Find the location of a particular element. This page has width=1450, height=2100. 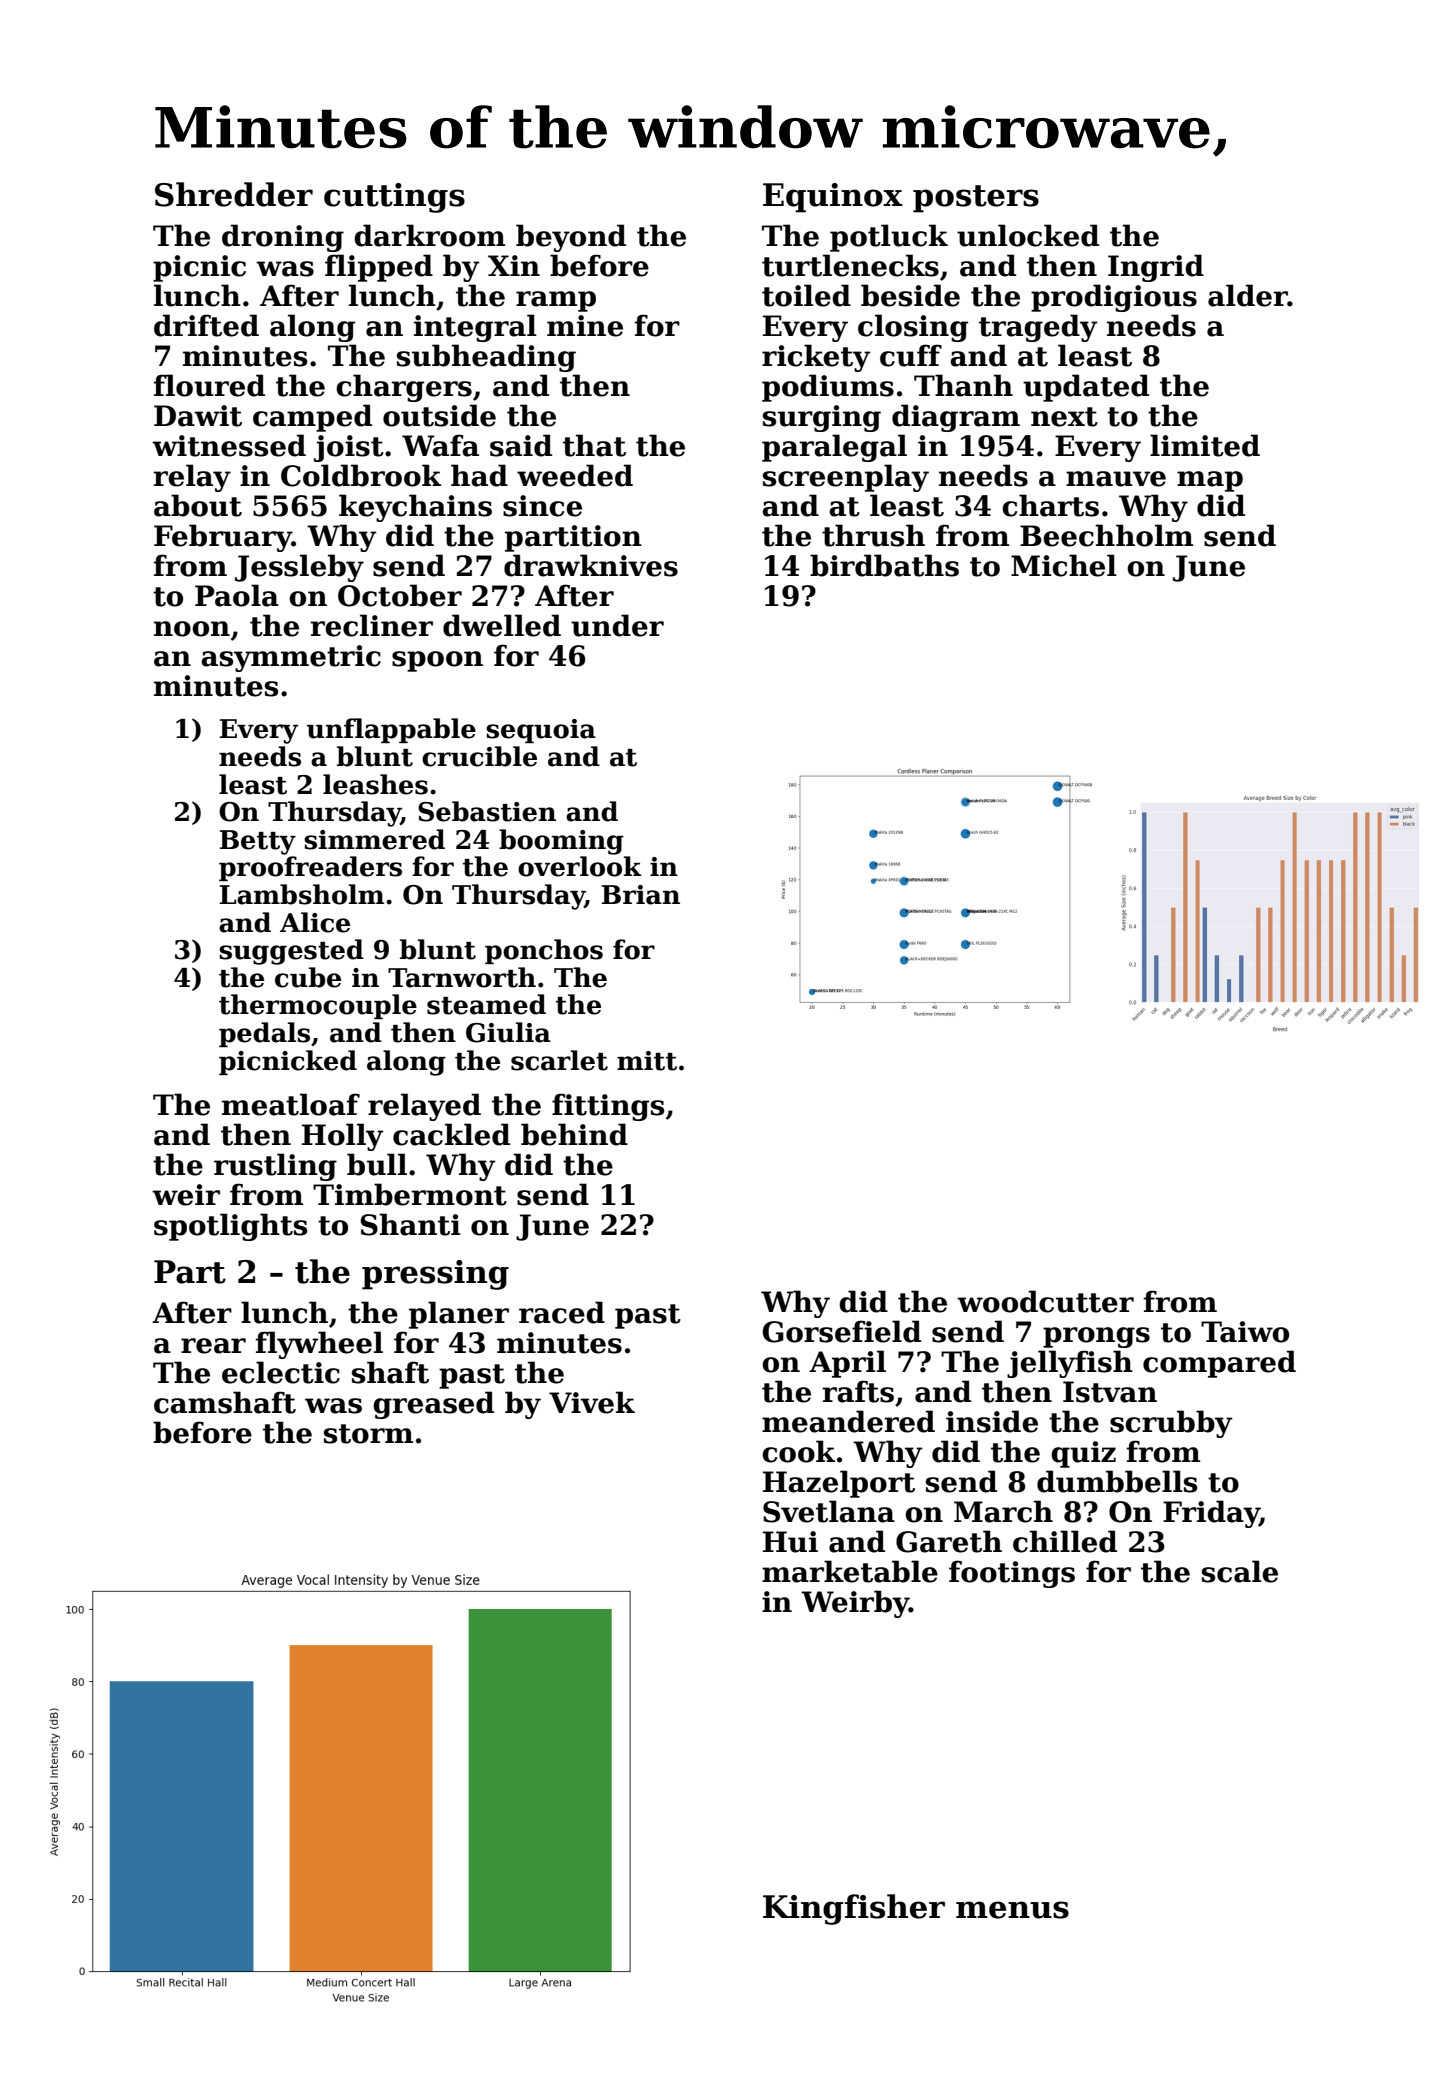

Equinox is located at coordinates (833, 198).
